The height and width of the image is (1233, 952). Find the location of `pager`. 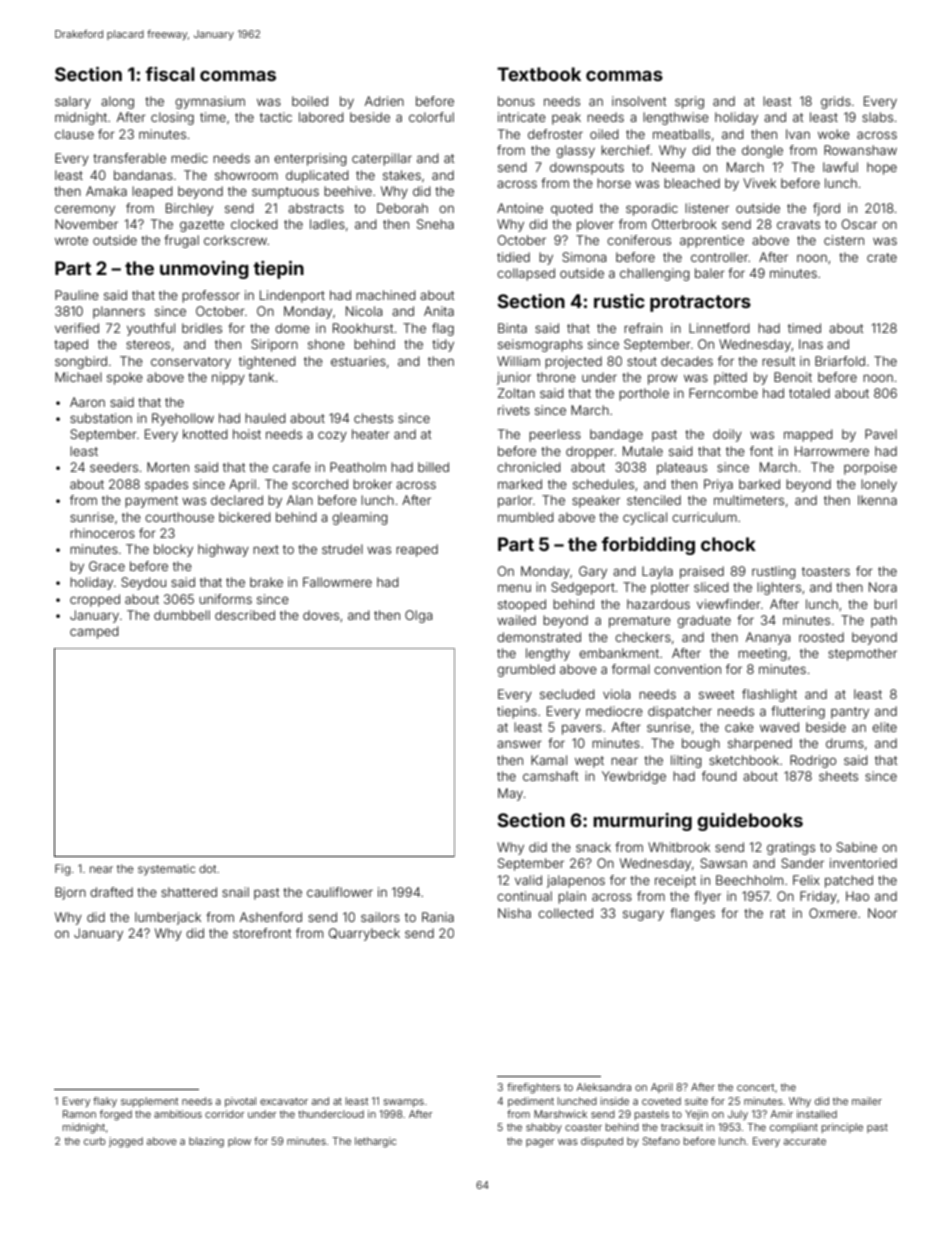

pager is located at coordinates (540, 1143).
